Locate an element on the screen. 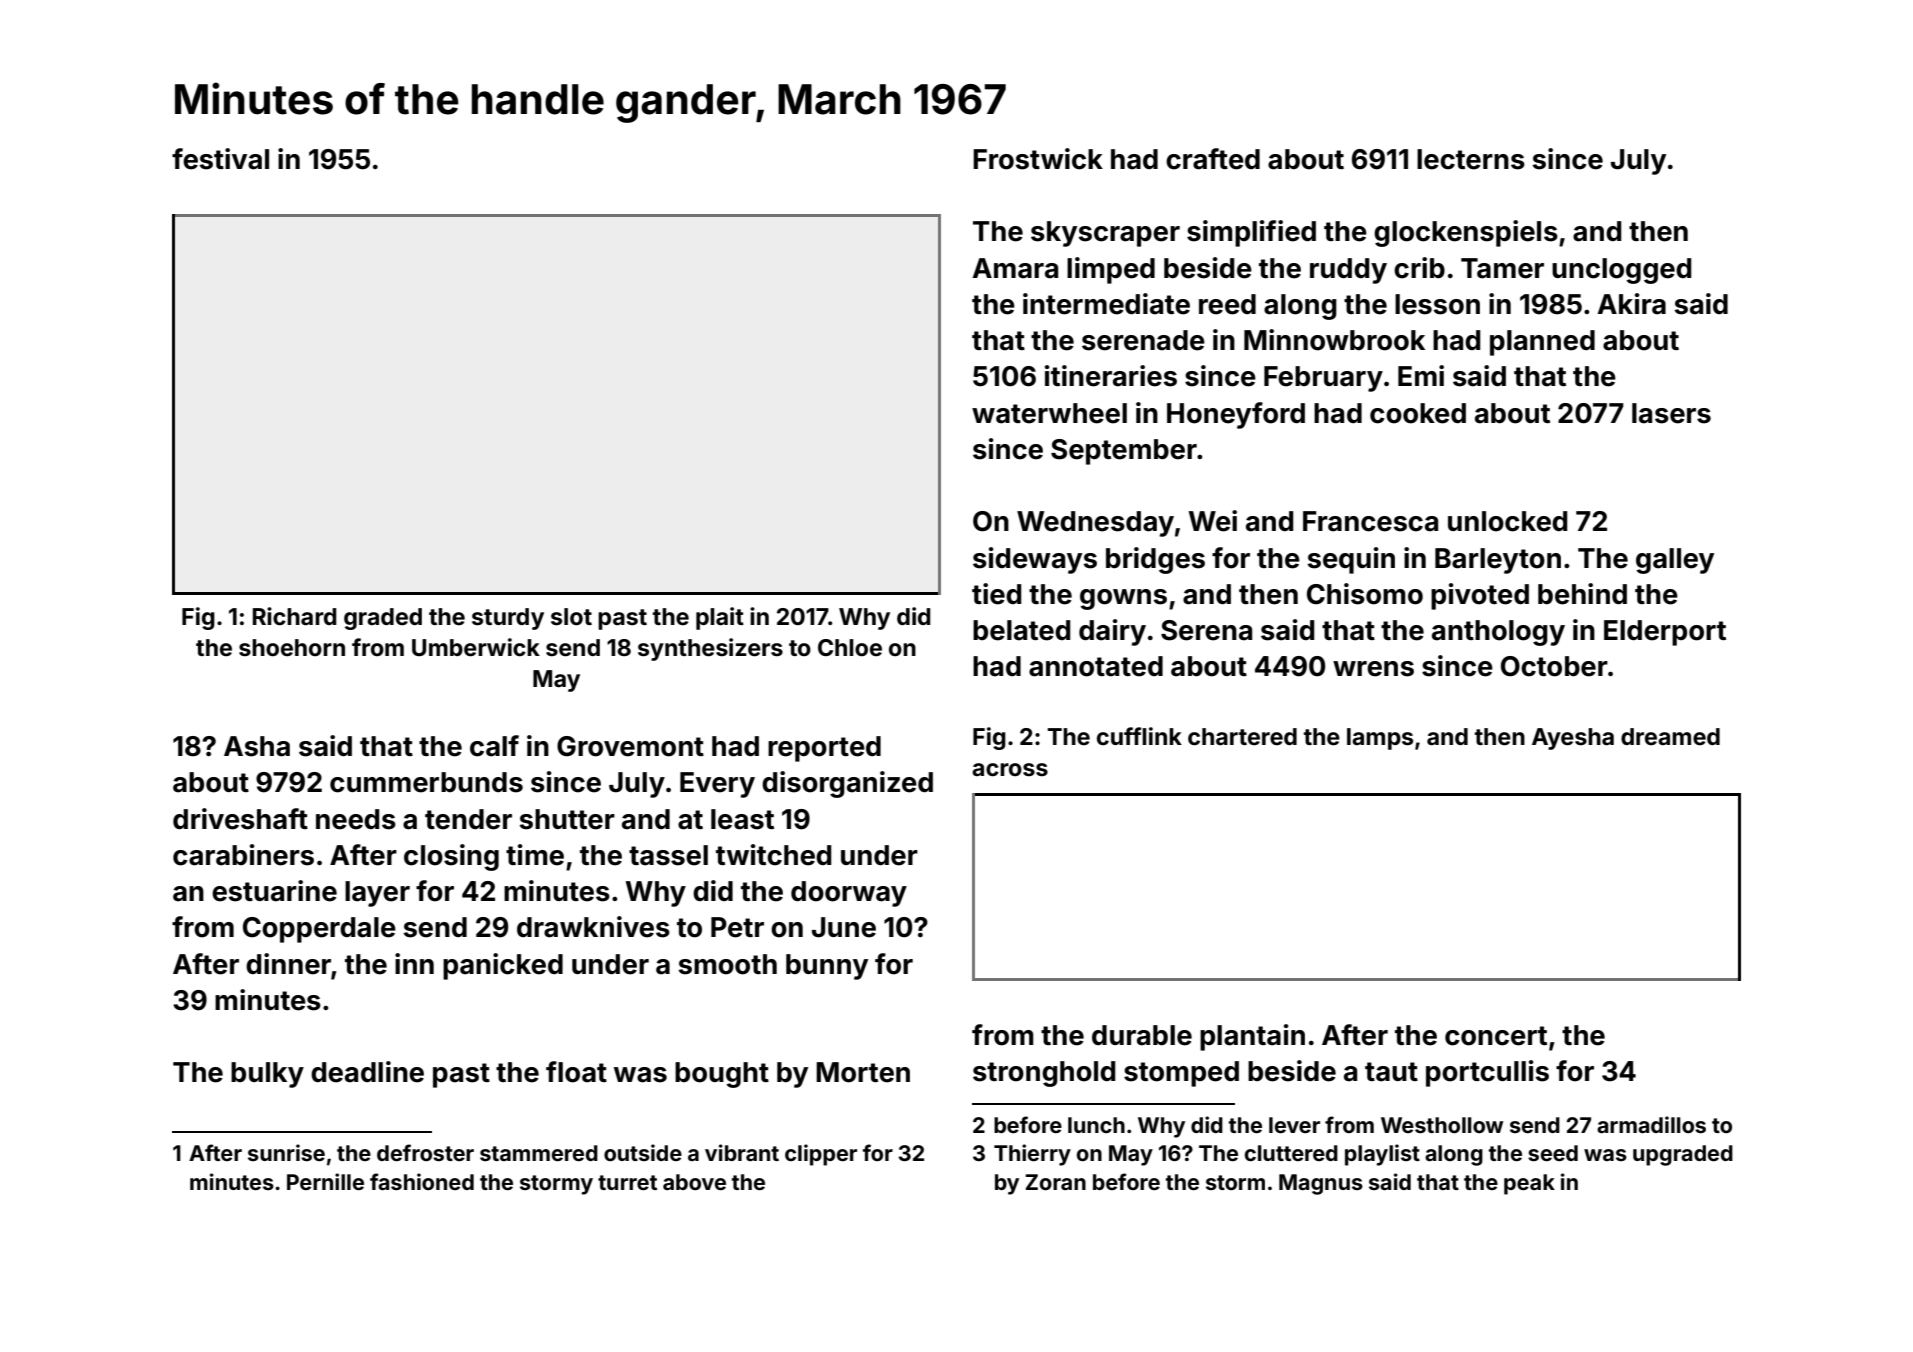 The image size is (1913, 1352). limped is located at coordinates (1111, 270).
